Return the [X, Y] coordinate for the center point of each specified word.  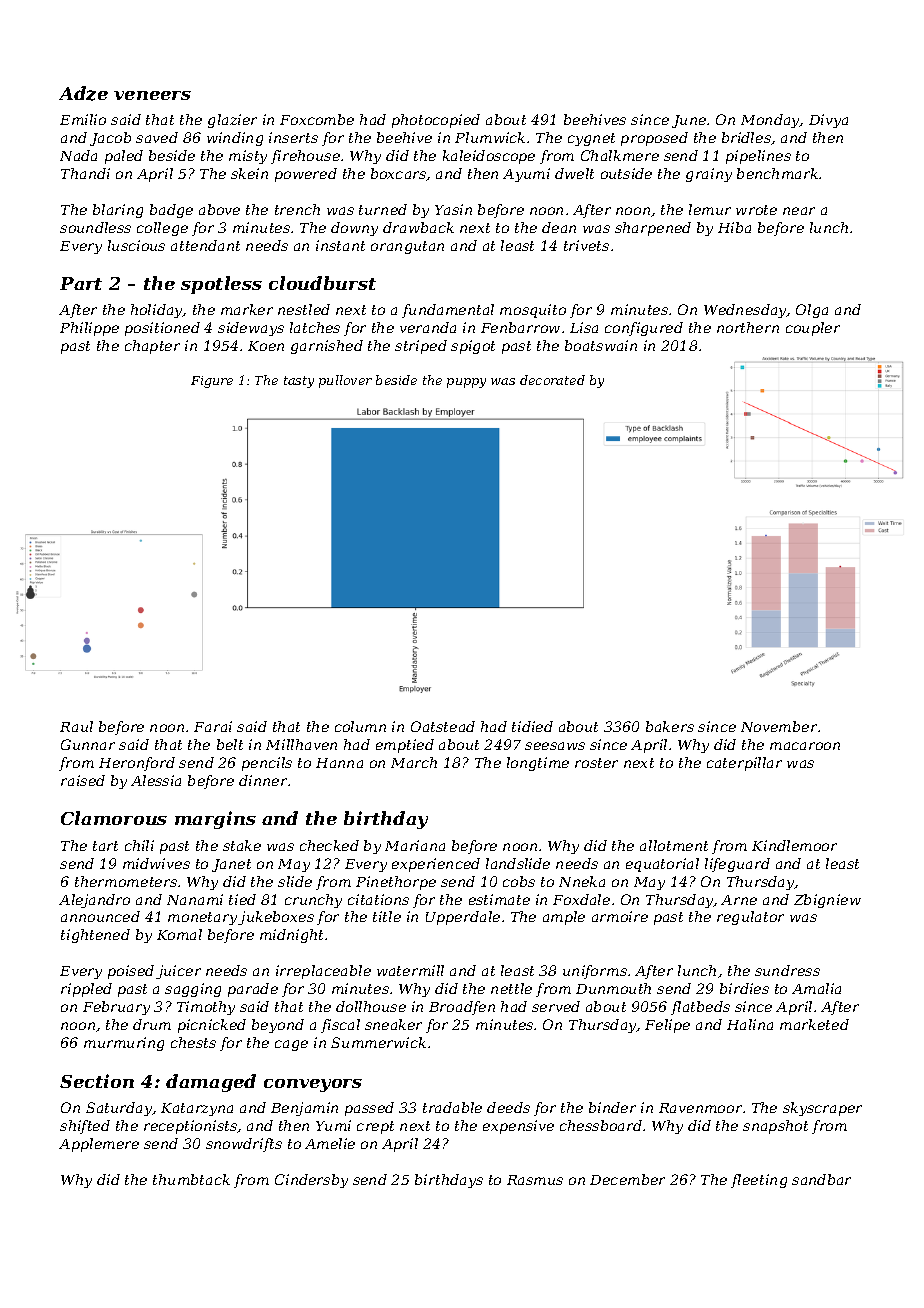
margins [215, 820]
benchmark [777, 173]
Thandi [85, 173]
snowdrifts [244, 1145]
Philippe [89, 329]
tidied [532, 726]
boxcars [399, 174]
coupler [813, 329]
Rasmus [535, 1180]
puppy [466, 383]
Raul [76, 726]
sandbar [821, 1179]
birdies [744, 988]
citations [378, 899]
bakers [670, 726]
